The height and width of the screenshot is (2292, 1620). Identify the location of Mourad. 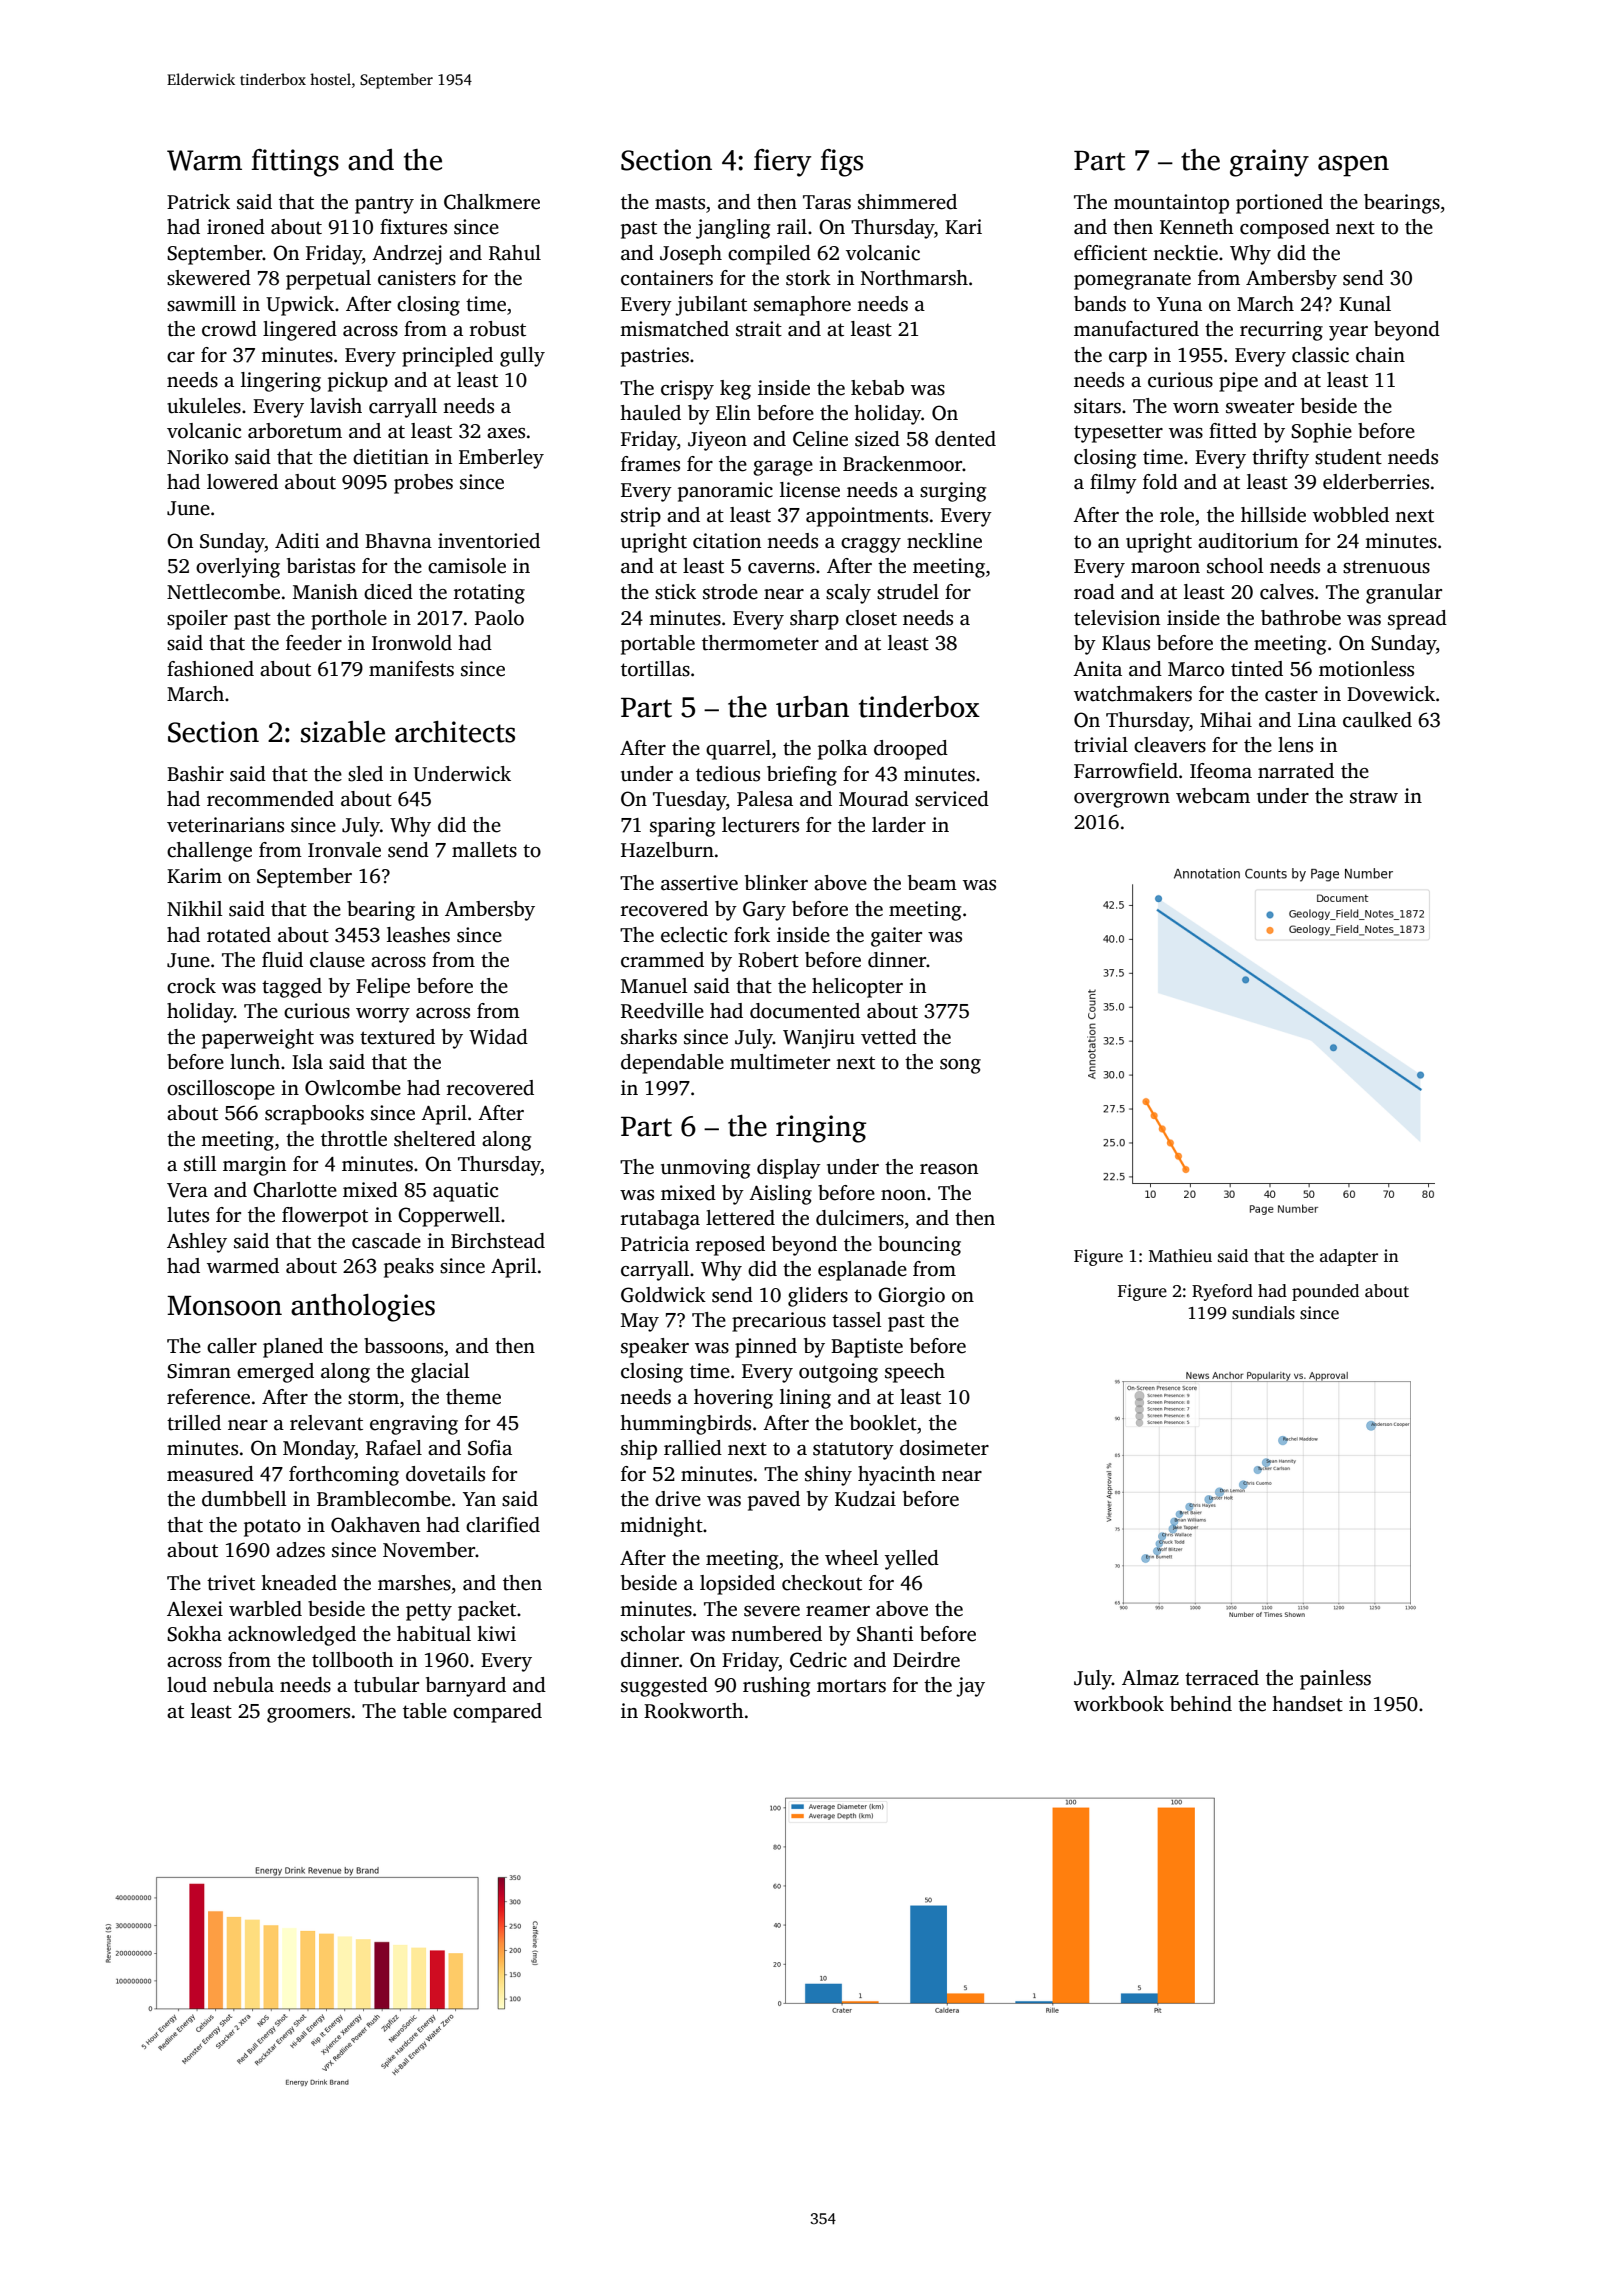
(874, 799).
